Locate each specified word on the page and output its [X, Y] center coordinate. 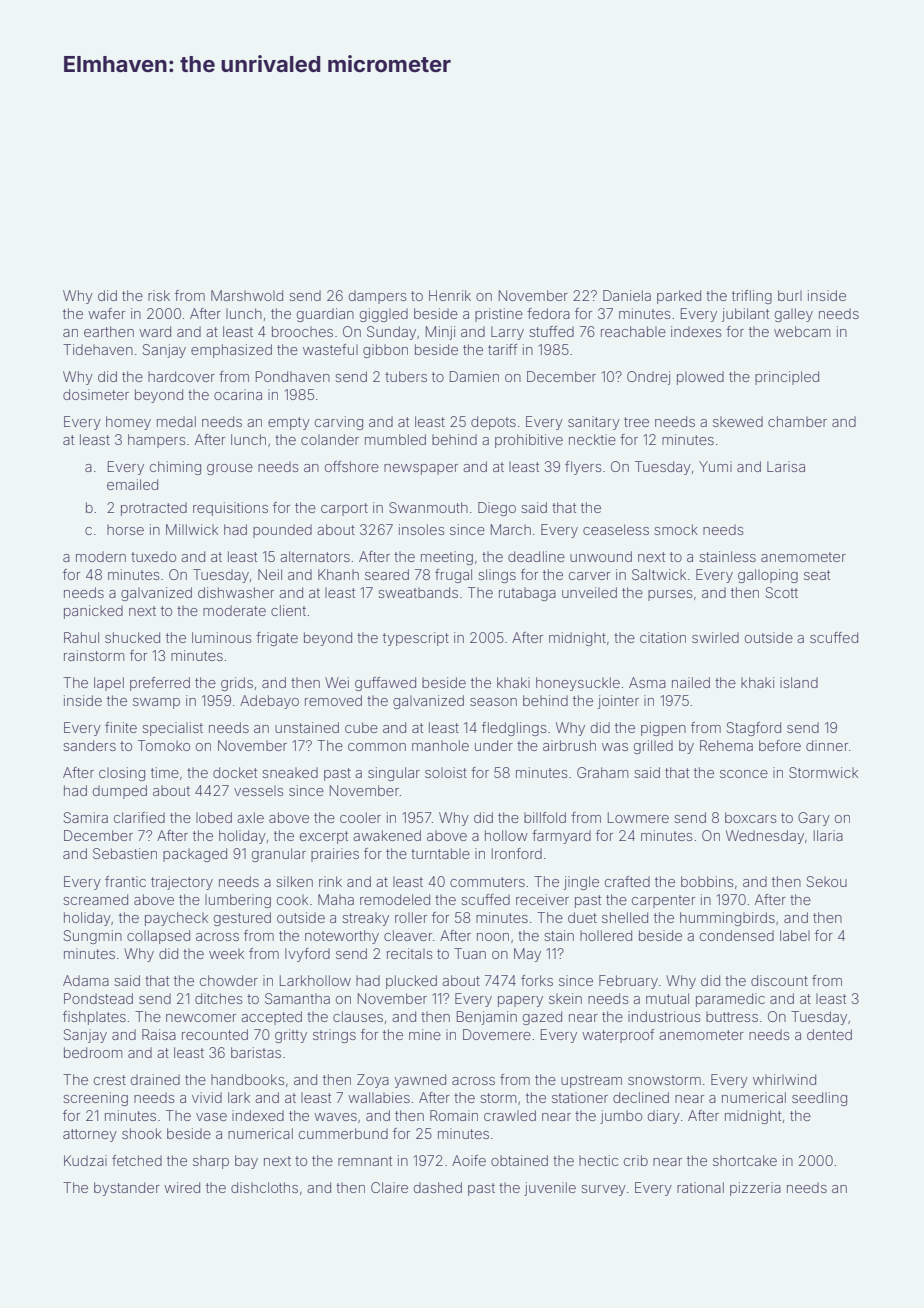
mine [425, 1034]
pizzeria [755, 1189]
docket [235, 772]
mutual [667, 998]
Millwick [192, 529]
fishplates [94, 1018]
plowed [700, 378]
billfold [545, 817]
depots [493, 423]
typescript [416, 639]
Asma [647, 682]
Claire [389, 1187]
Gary [814, 819]
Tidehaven [98, 349]
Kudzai [85, 1160]
